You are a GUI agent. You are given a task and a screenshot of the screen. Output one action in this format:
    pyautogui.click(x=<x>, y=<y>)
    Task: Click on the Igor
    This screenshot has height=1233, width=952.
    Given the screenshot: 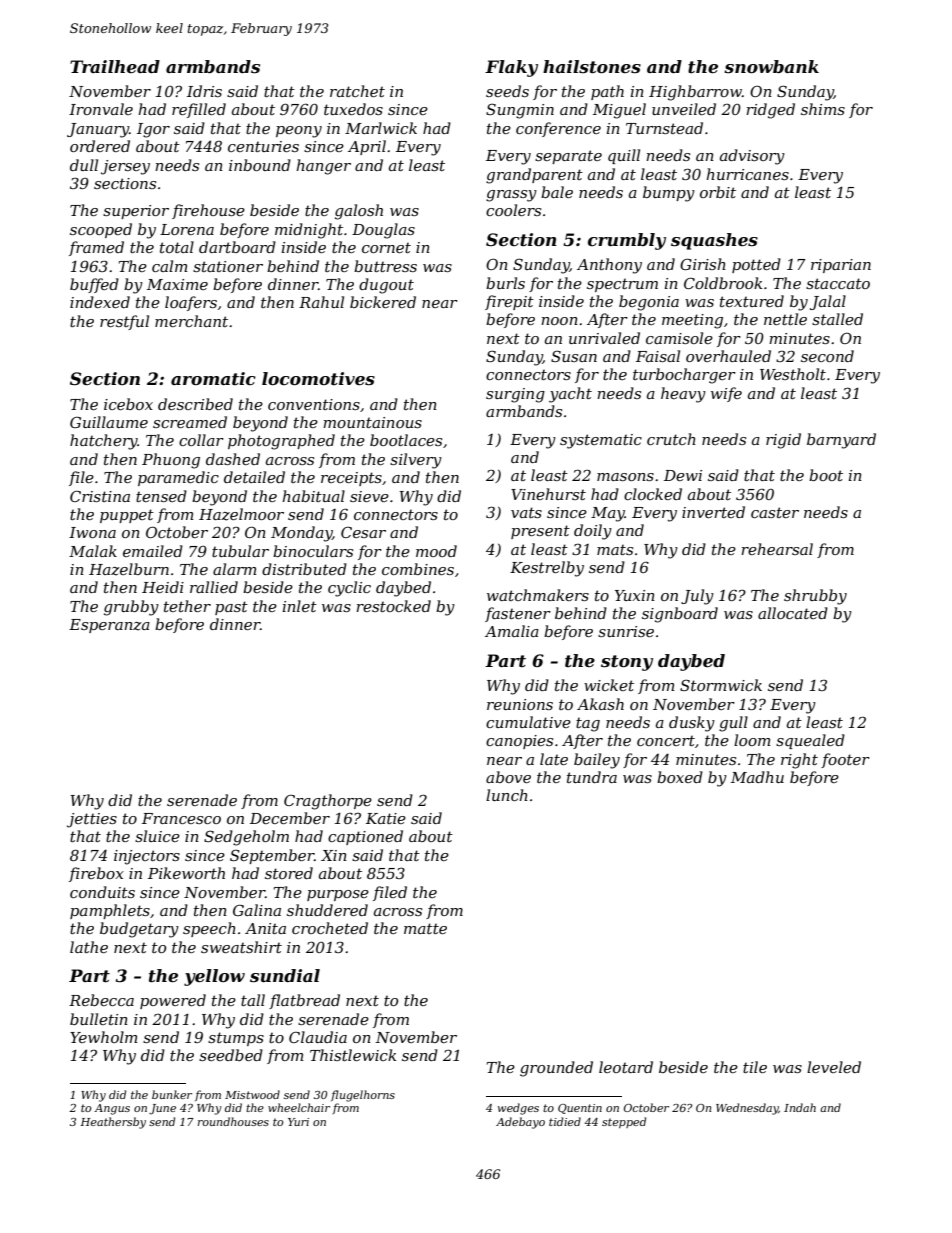 What is the action you would take?
    pyautogui.click(x=153, y=130)
